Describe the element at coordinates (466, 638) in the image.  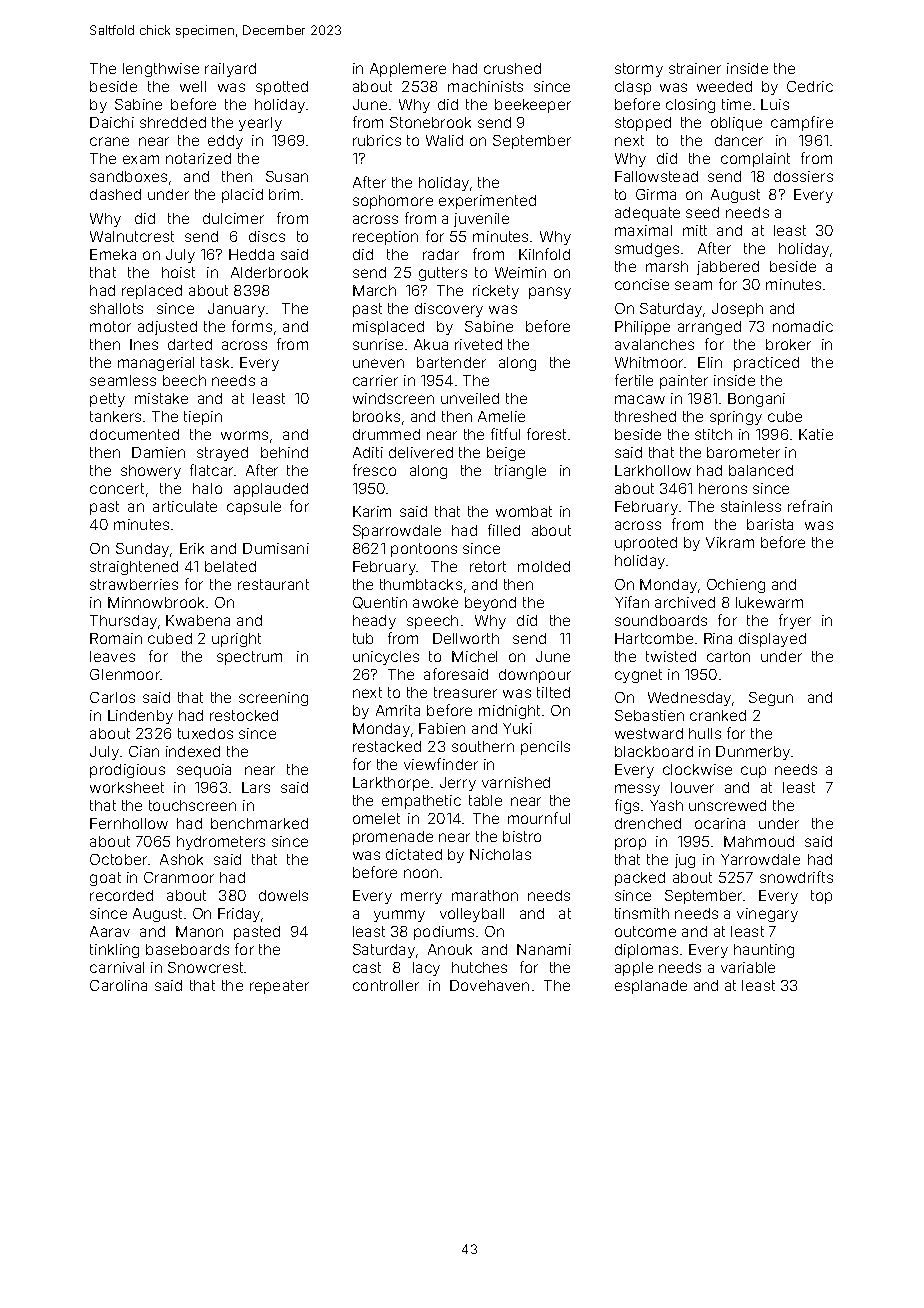
I see `Dellworth` at that location.
